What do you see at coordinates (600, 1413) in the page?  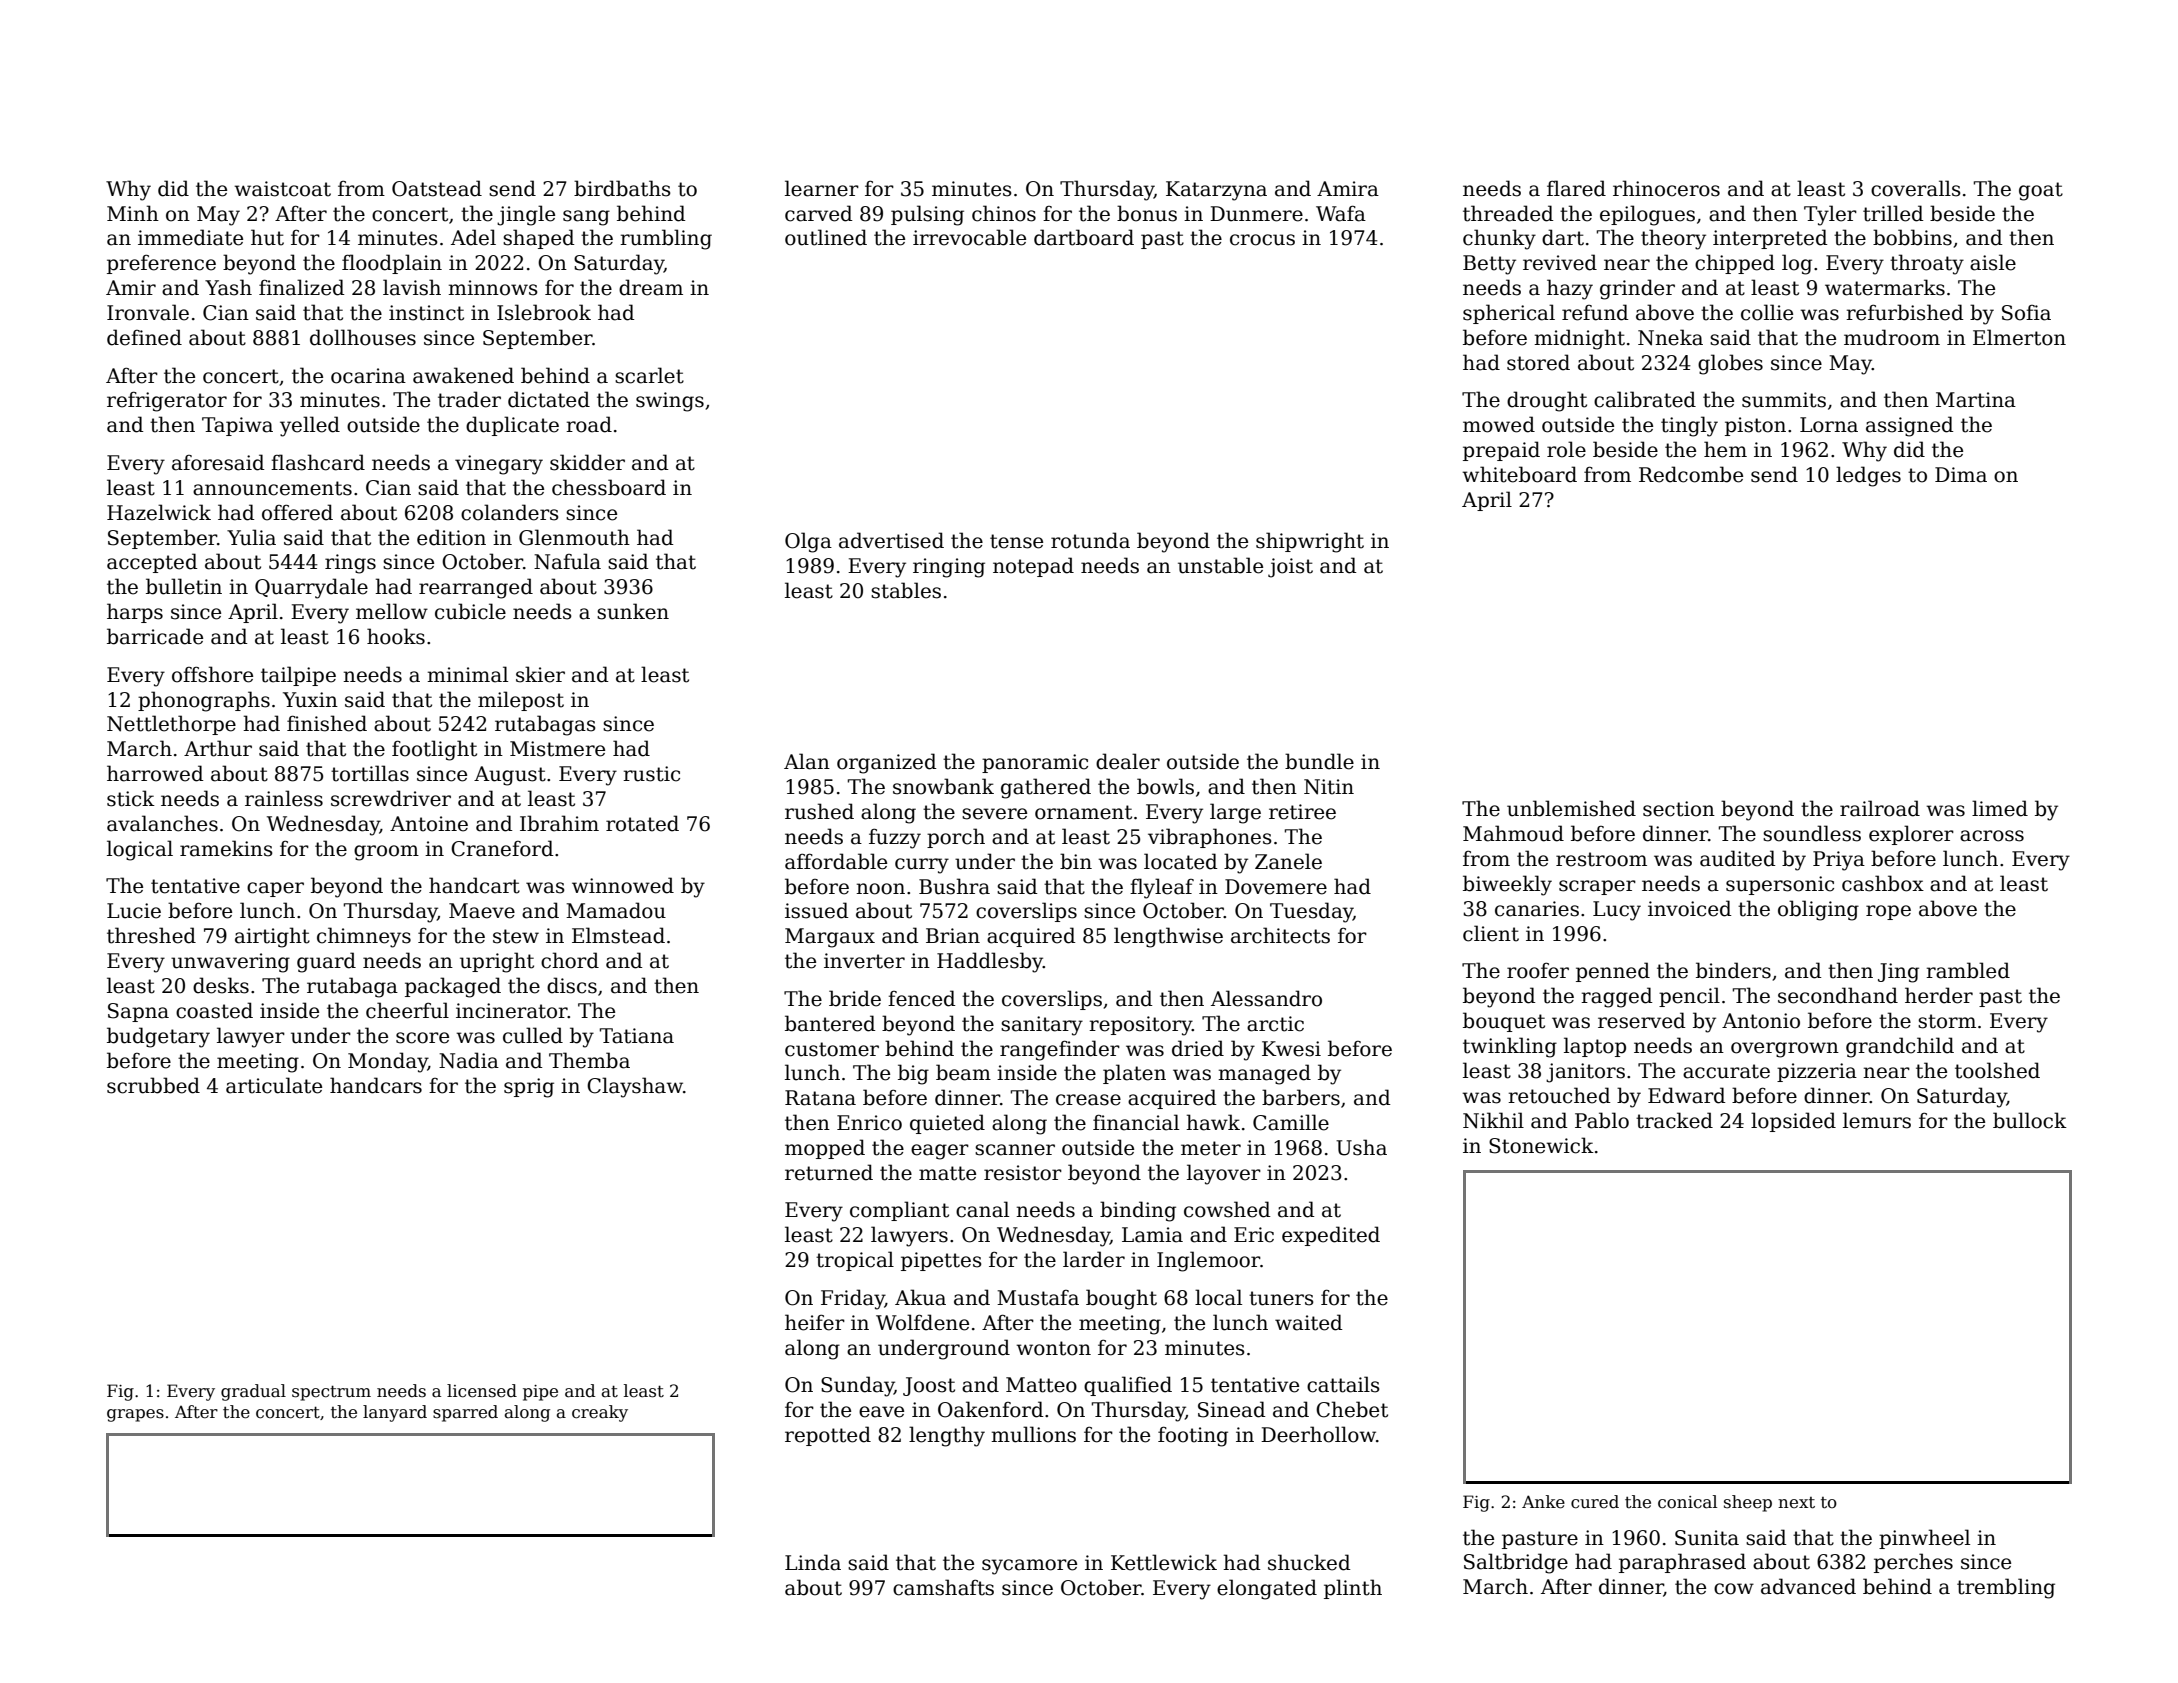 I see `creaky` at bounding box center [600, 1413].
